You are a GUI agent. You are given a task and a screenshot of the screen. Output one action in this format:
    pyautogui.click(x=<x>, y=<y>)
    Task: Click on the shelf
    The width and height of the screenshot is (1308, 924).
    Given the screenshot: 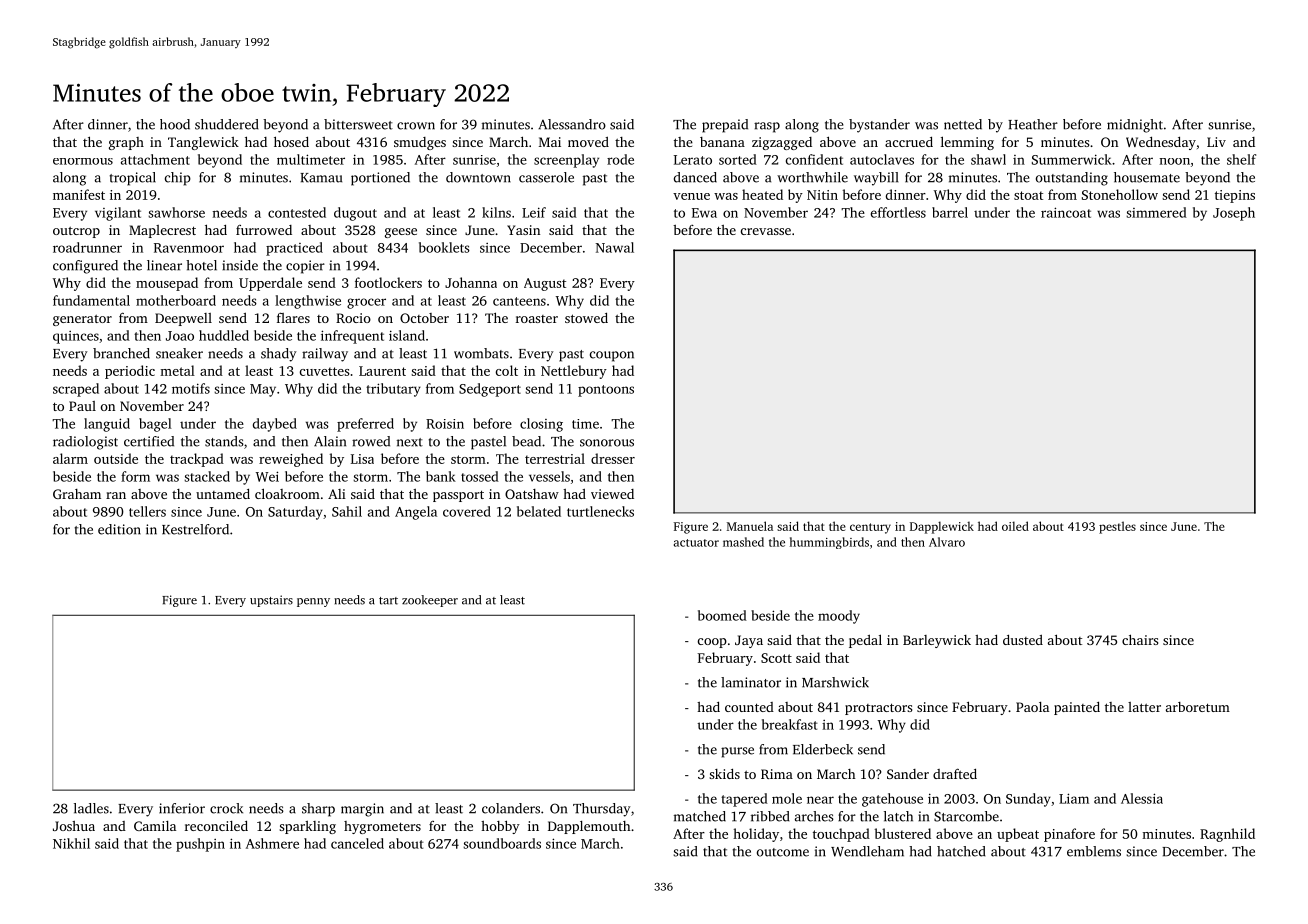 What is the action you would take?
    pyautogui.click(x=1241, y=159)
